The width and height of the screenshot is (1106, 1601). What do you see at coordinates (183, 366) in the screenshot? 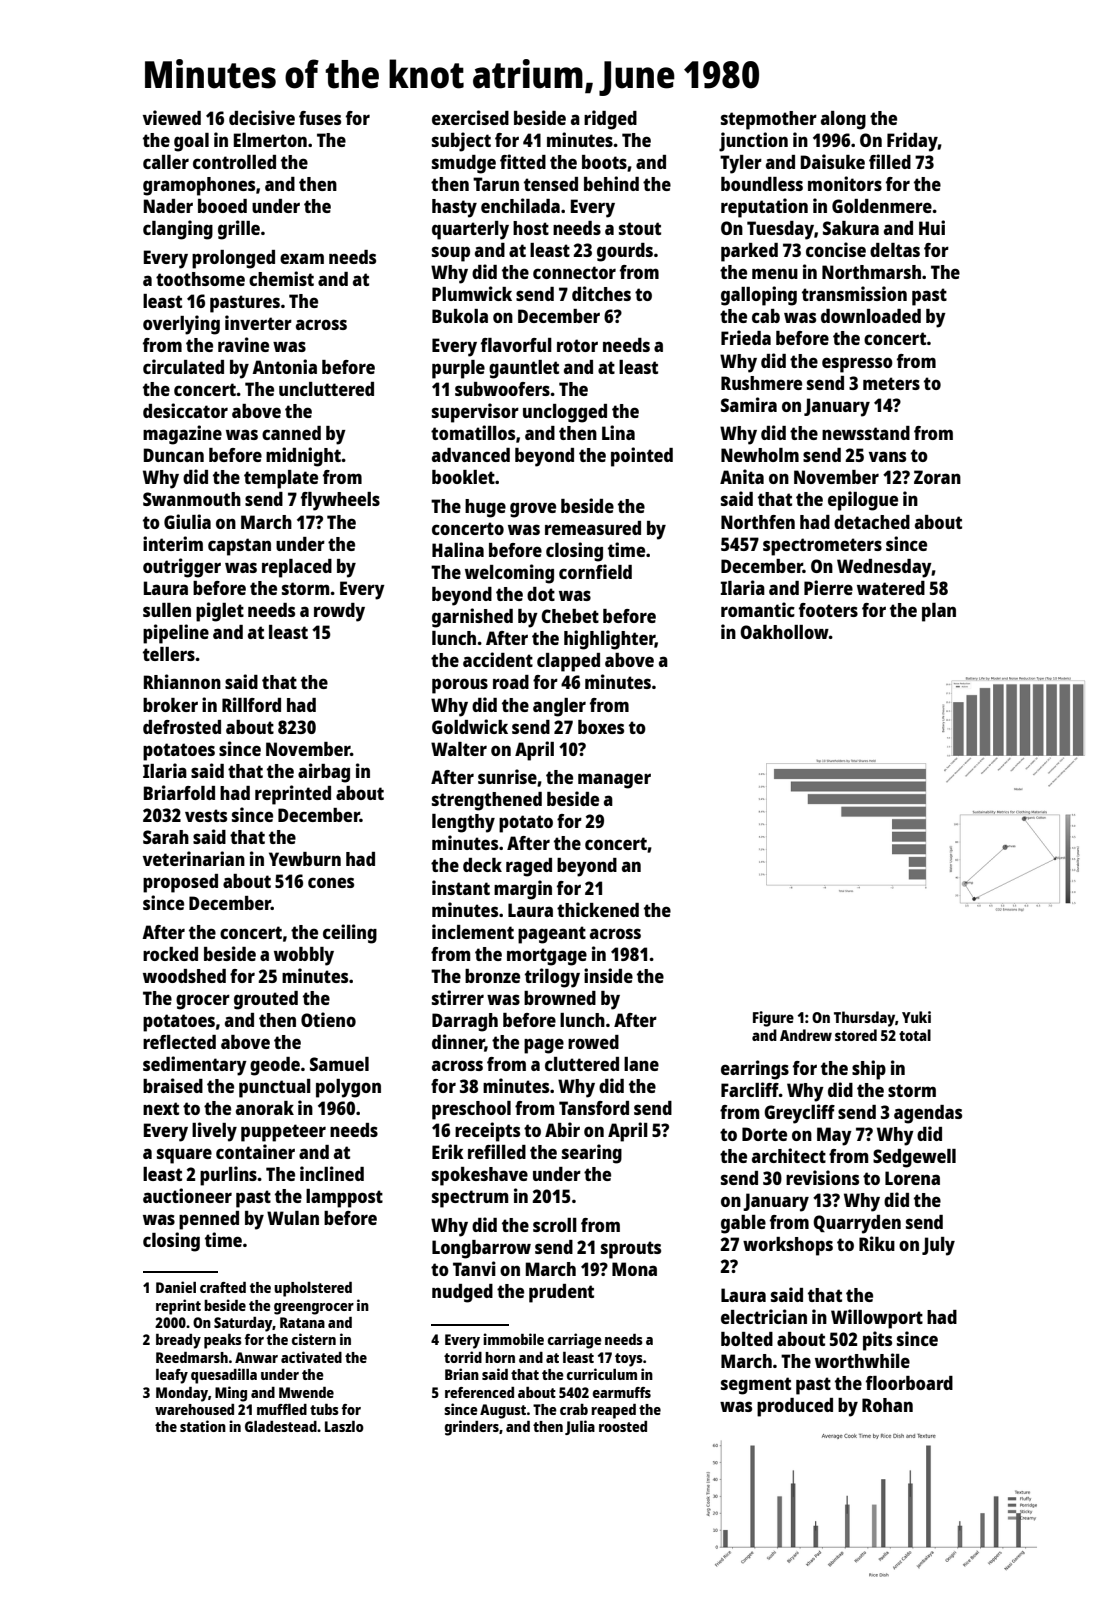
I see `circulated` at bounding box center [183, 366].
